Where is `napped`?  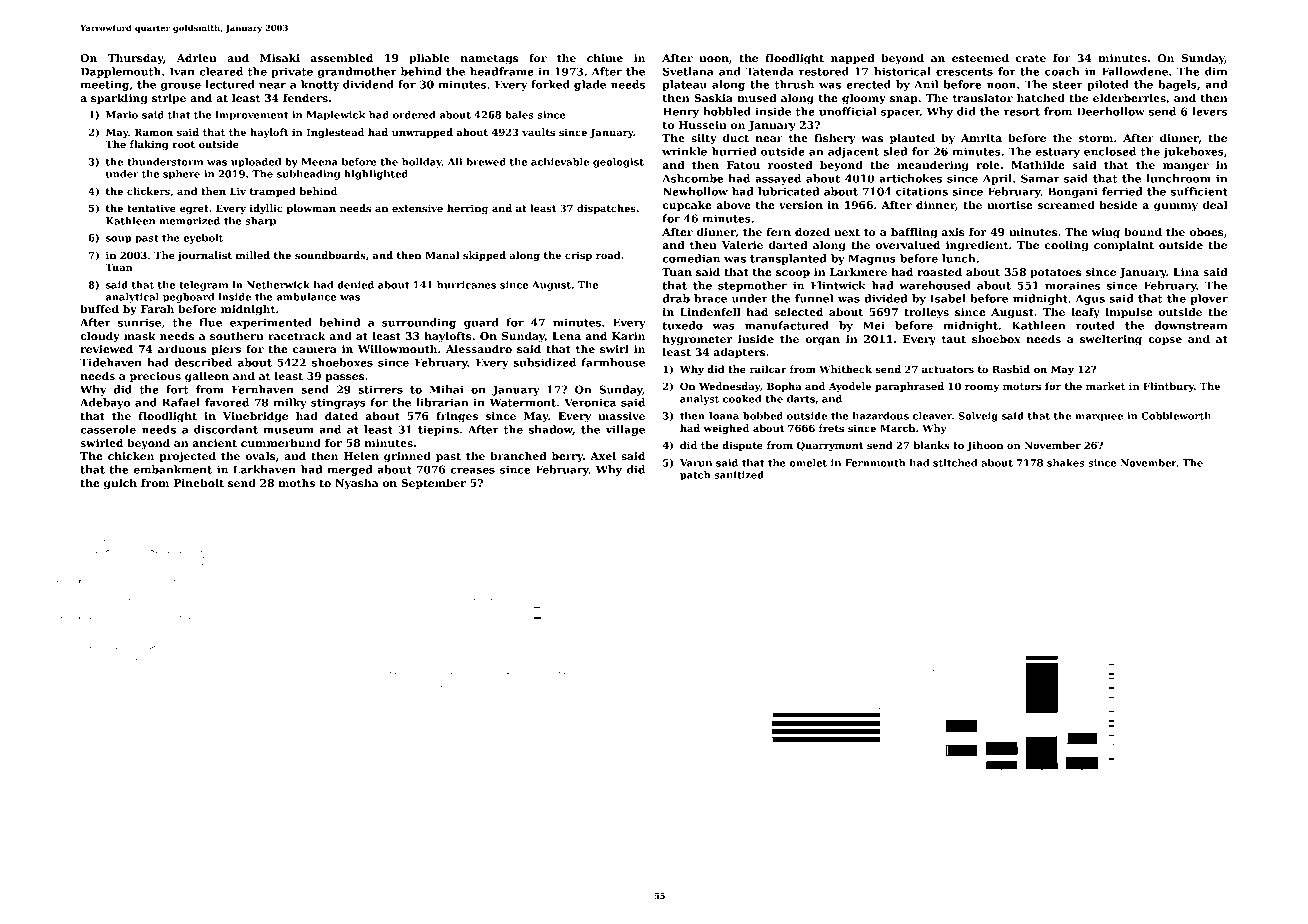
napped is located at coordinates (853, 59).
